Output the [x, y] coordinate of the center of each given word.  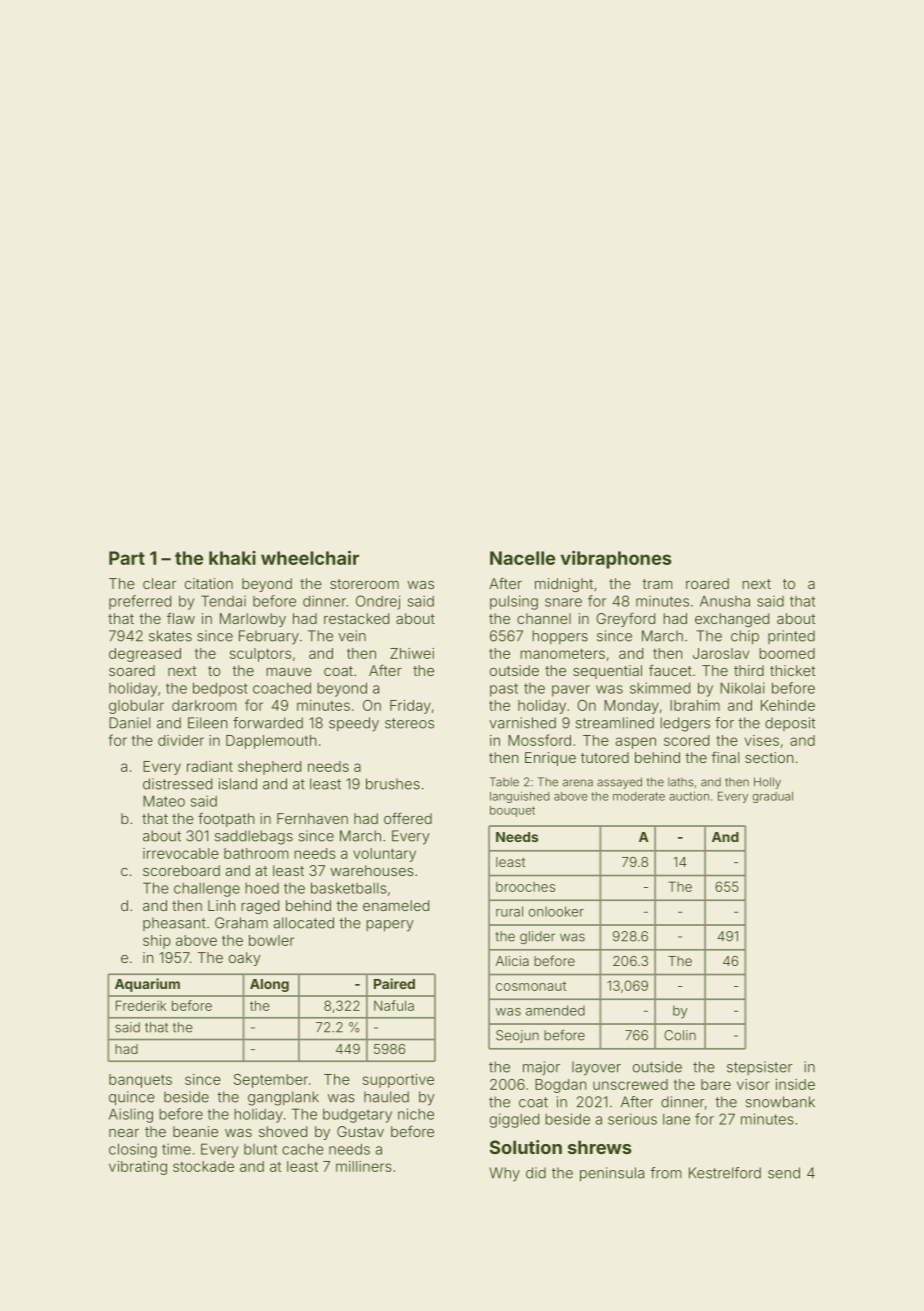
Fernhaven [312, 818]
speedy [354, 724]
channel [544, 618]
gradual [772, 797]
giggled [514, 1120]
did [536, 1173]
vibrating [138, 1168]
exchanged [732, 620]
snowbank [780, 1102]
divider [181, 740]
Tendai [223, 601]
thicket [793, 670]
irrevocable [181, 853]
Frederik [141, 1005]
